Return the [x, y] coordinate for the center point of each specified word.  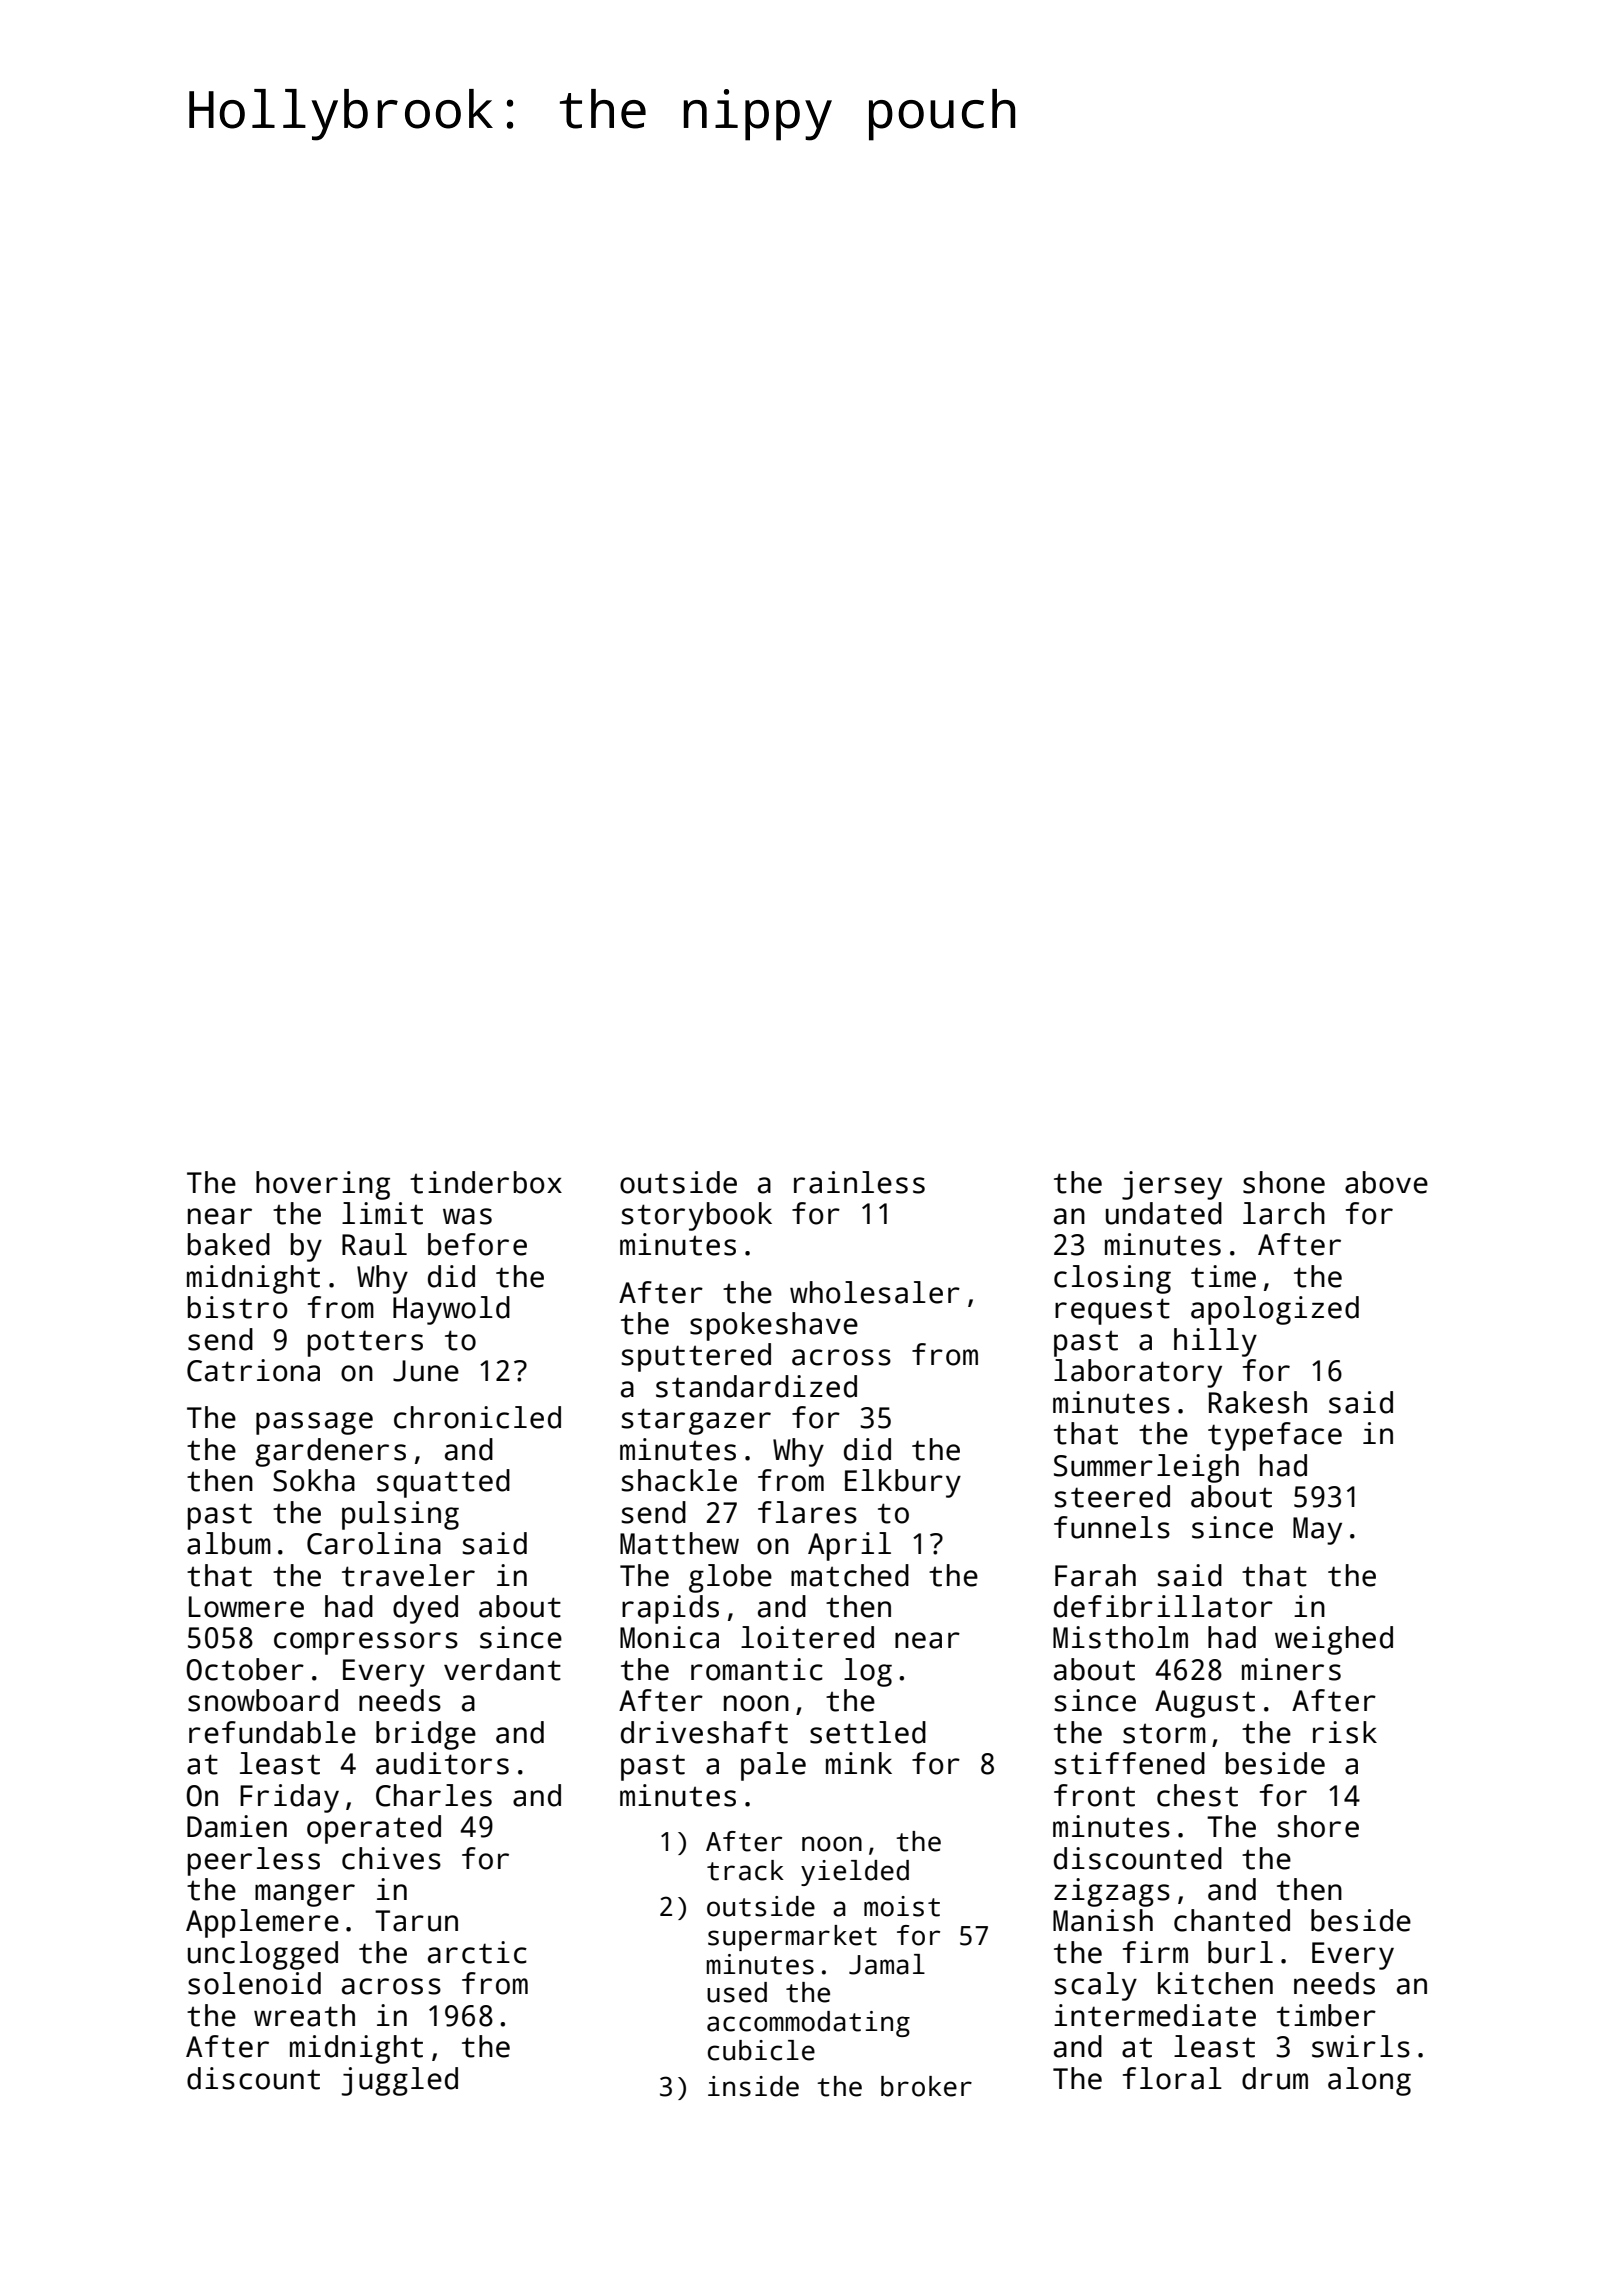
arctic [477, 1952]
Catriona [253, 1370]
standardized [756, 1386]
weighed [1334, 1640]
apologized [1275, 1310]
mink [859, 1763]
